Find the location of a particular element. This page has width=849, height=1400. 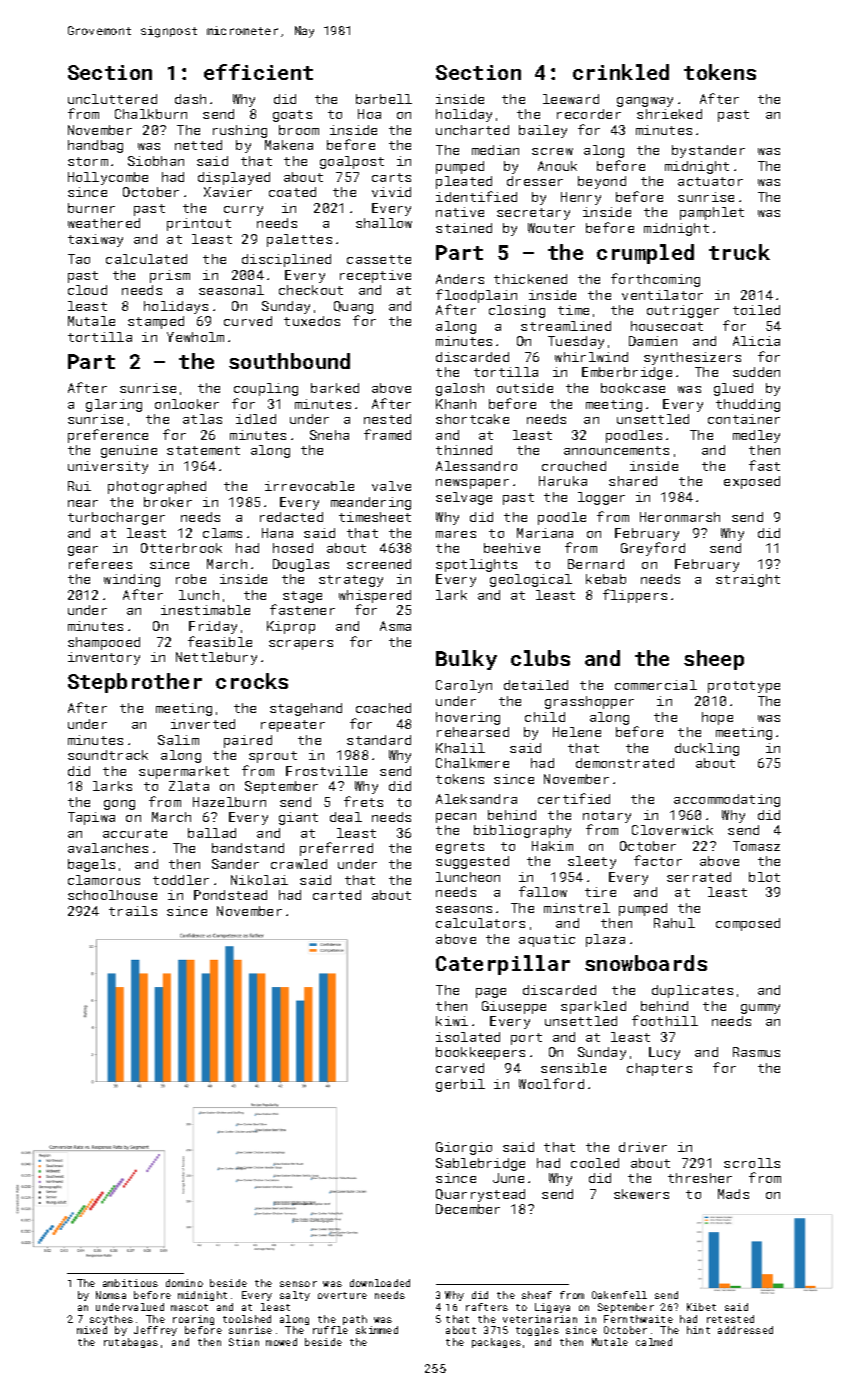

crinkled is located at coordinates (621, 72).
